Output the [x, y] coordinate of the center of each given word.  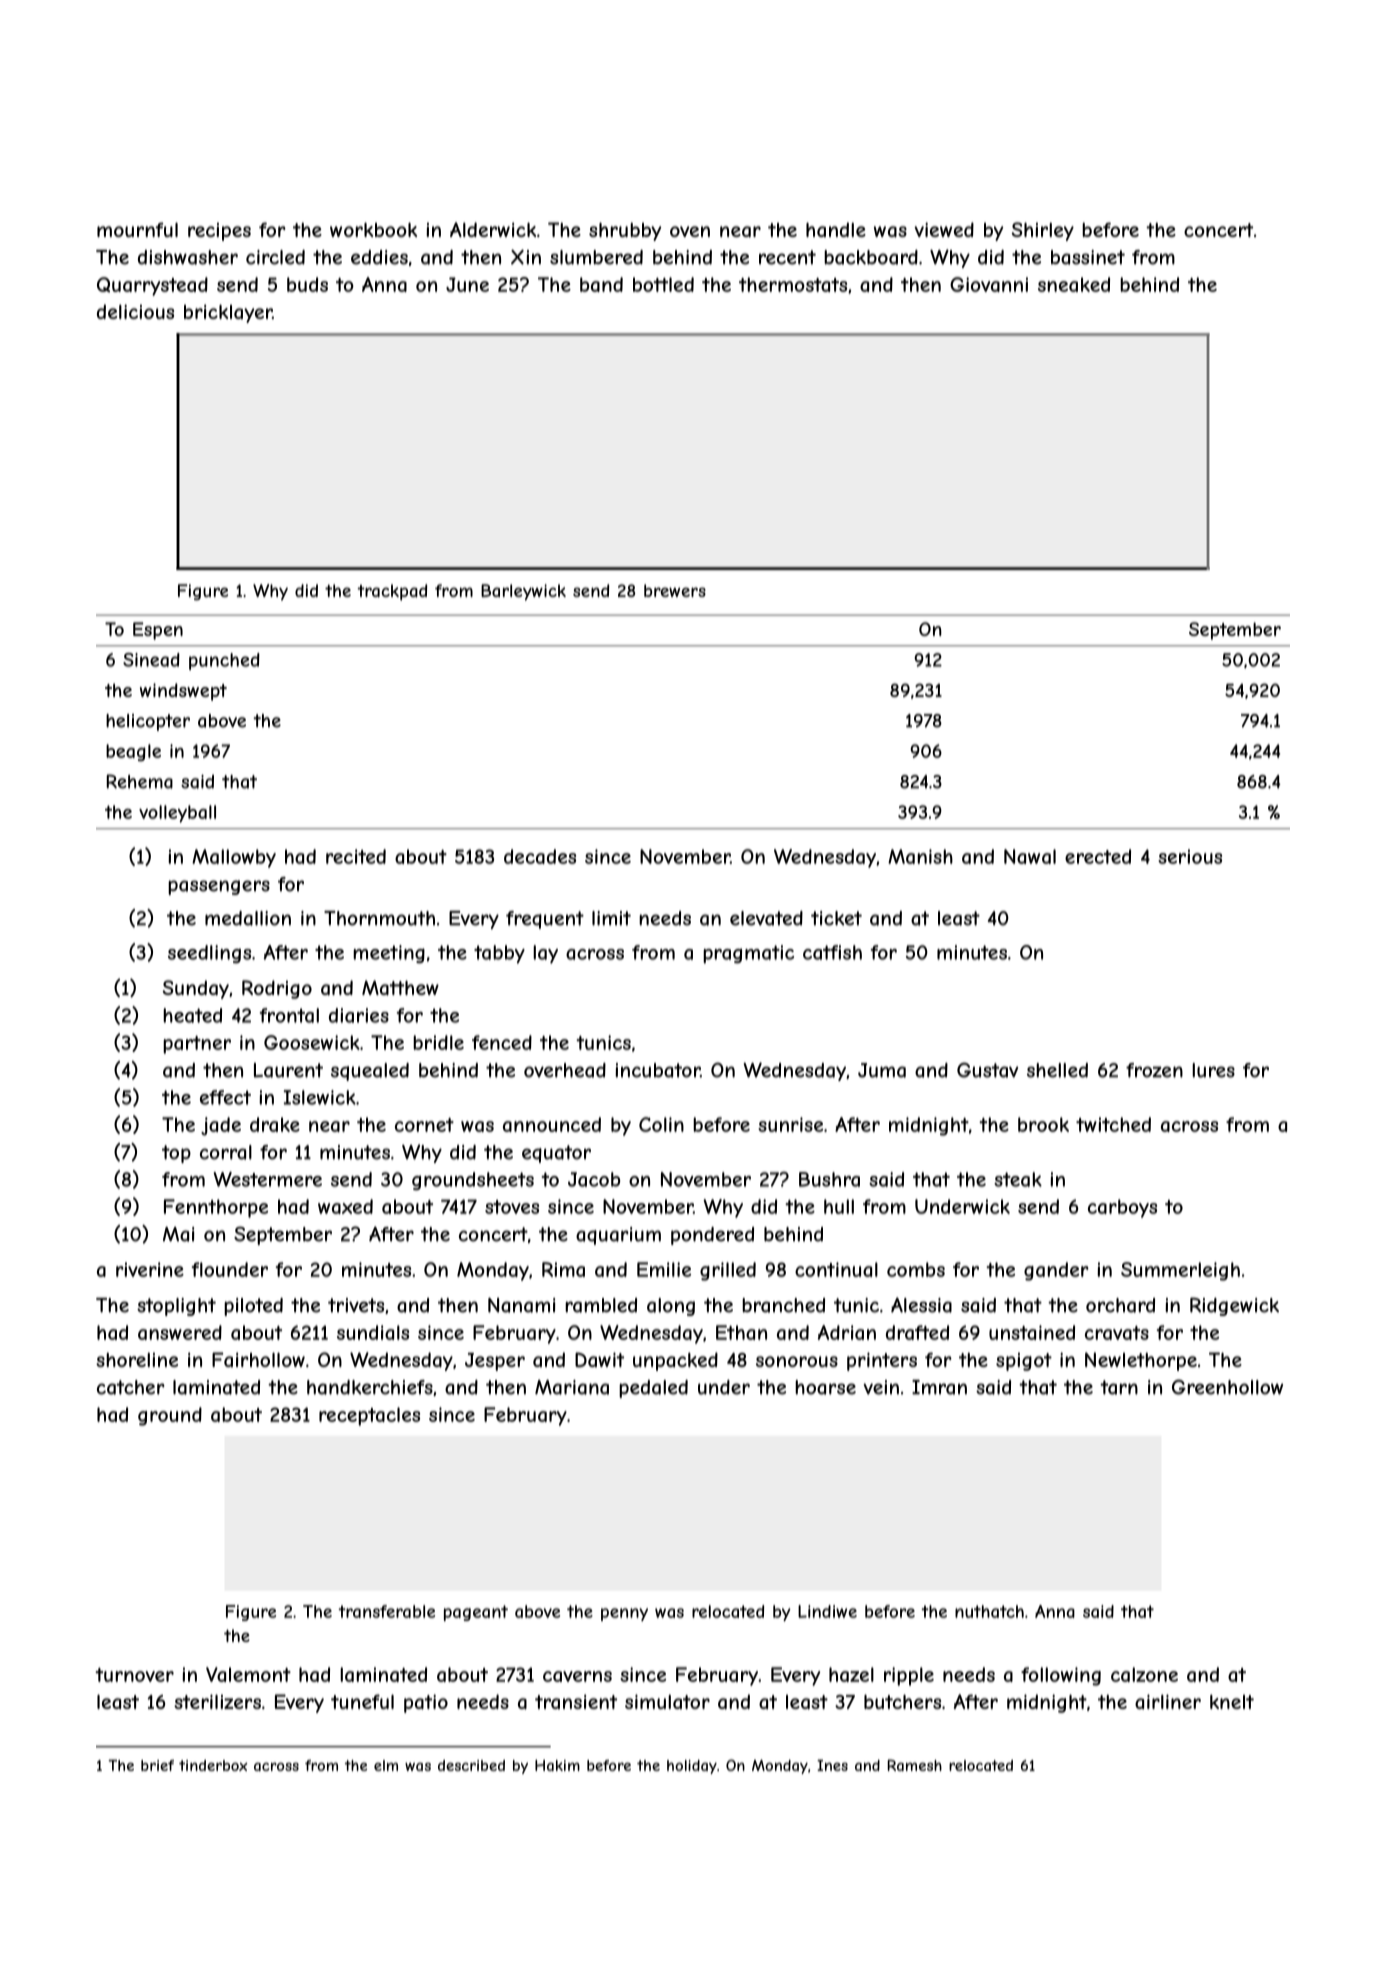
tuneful [362, 1701]
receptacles [369, 1416]
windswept [183, 692]
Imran [939, 1387]
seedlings [209, 954]
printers [882, 1361]
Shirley [1042, 231]
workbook [373, 229]
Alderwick [493, 229]
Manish [920, 856]
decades [540, 856]
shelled [1057, 1070]
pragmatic [748, 954]
